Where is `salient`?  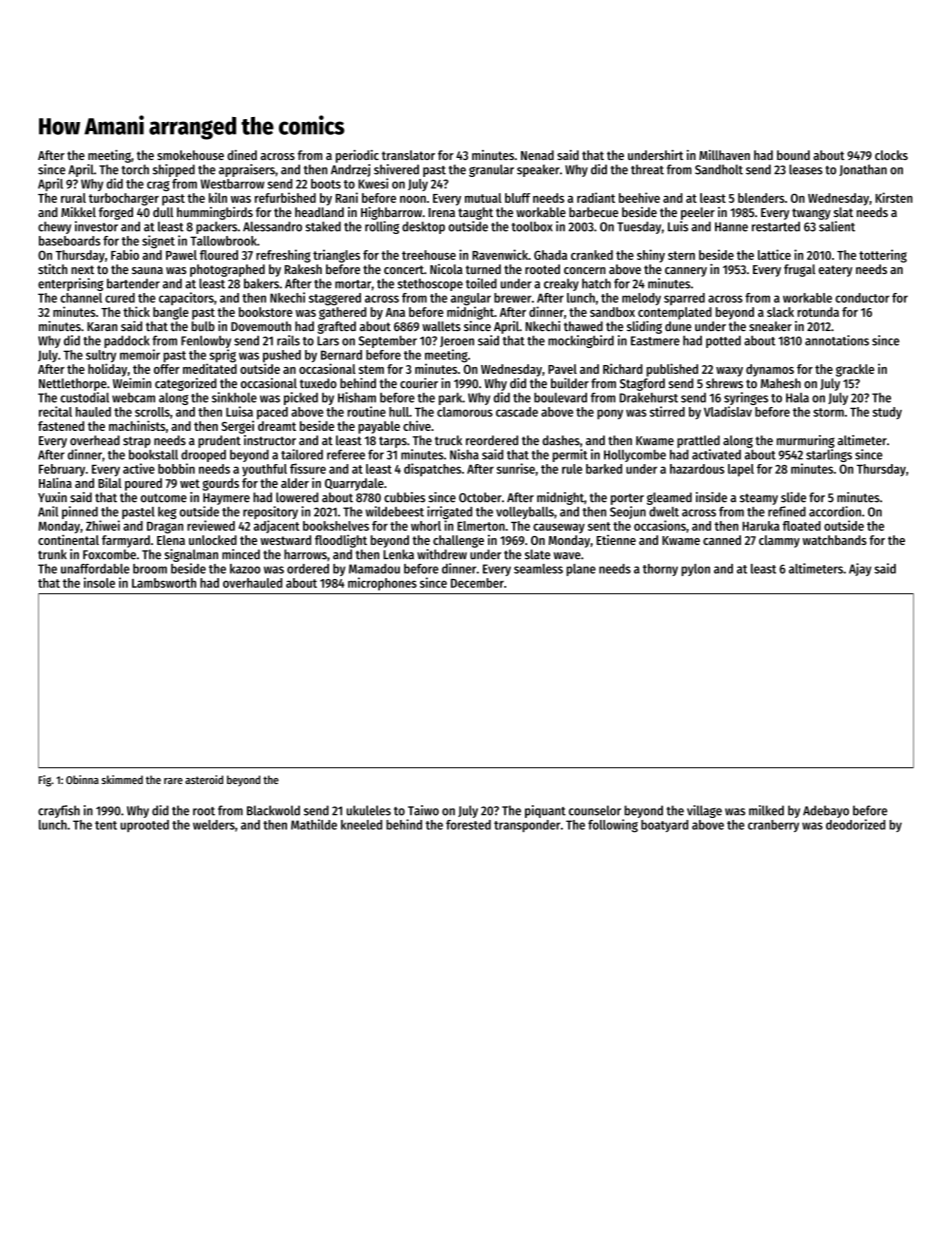 salient is located at coordinates (837, 226).
